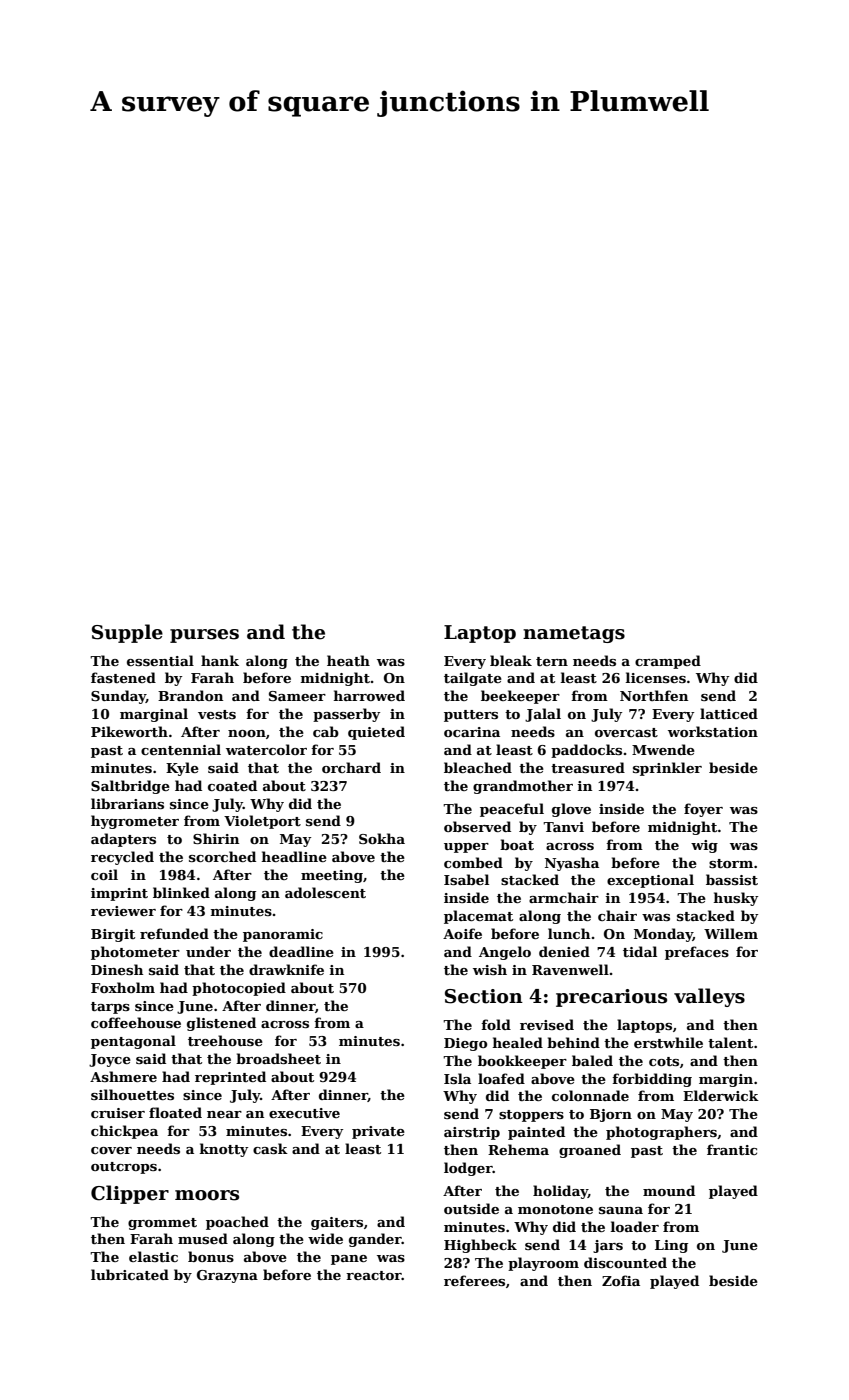 The image size is (849, 1400). What do you see at coordinates (224, 1150) in the document?
I see `knotty` at bounding box center [224, 1150].
